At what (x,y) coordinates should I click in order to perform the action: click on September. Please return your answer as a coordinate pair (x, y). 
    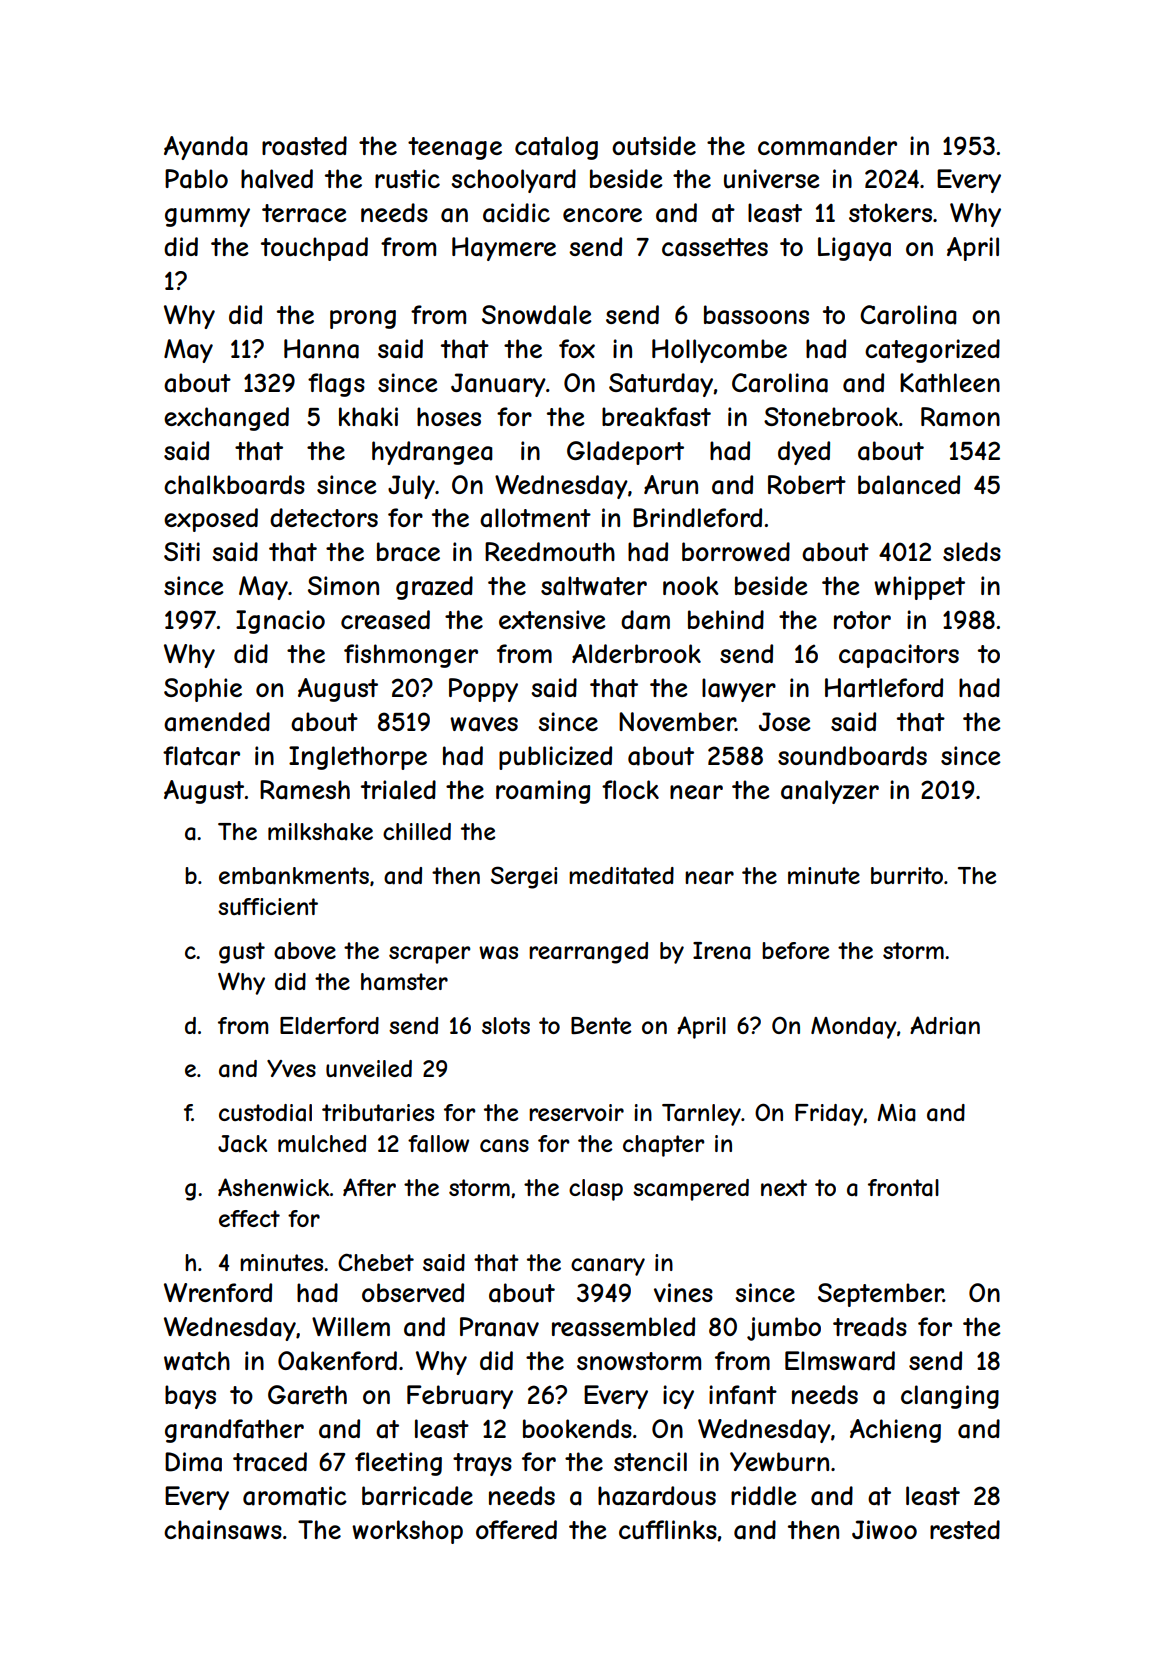
    Looking at the image, I should click on (880, 1295).
